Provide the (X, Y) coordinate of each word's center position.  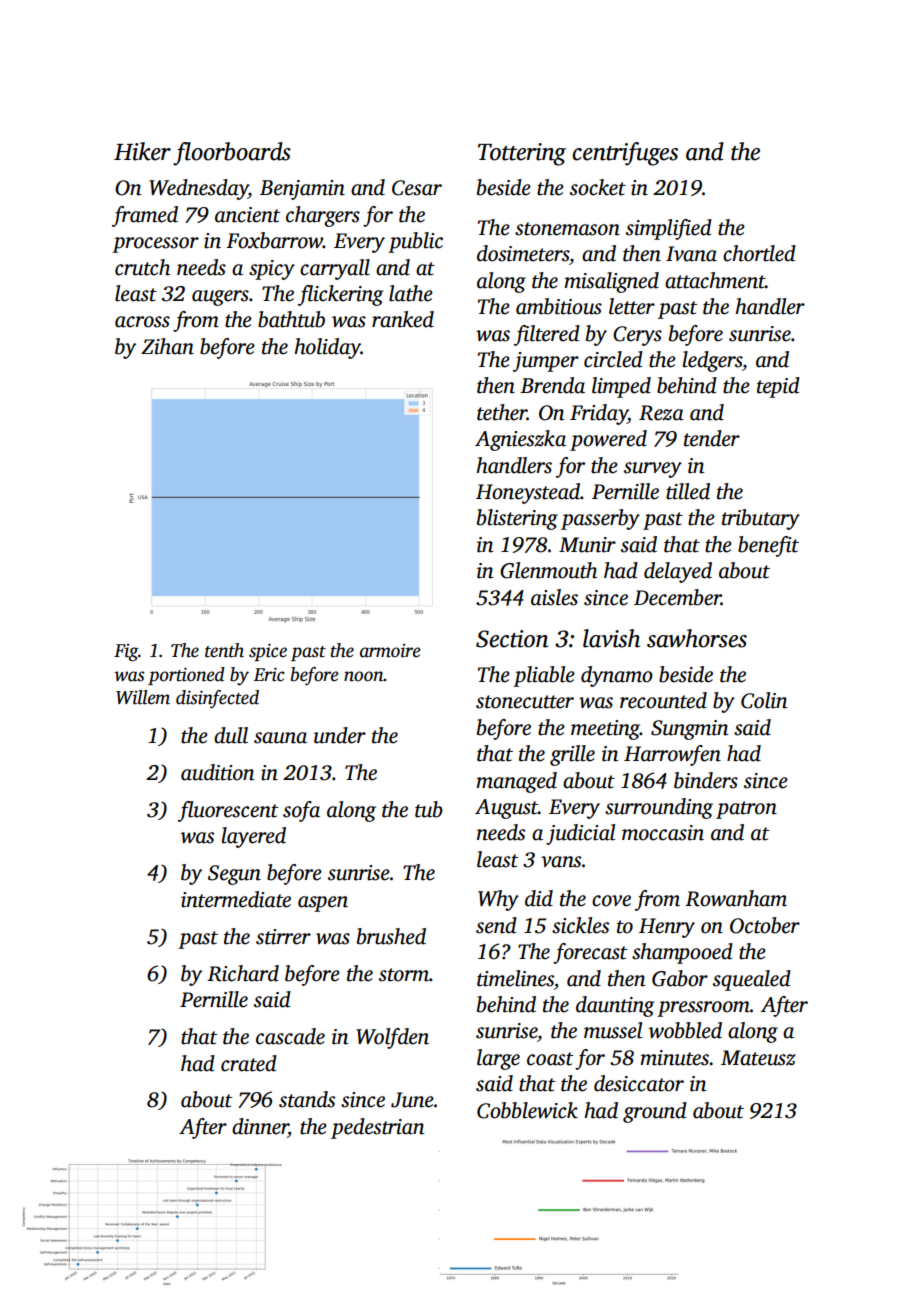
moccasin (663, 833)
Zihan (167, 346)
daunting (615, 1006)
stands (307, 1099)
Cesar (417, 188)
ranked (403, 319)
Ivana (691, 254)
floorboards (232, 154)
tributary (761, 519)
